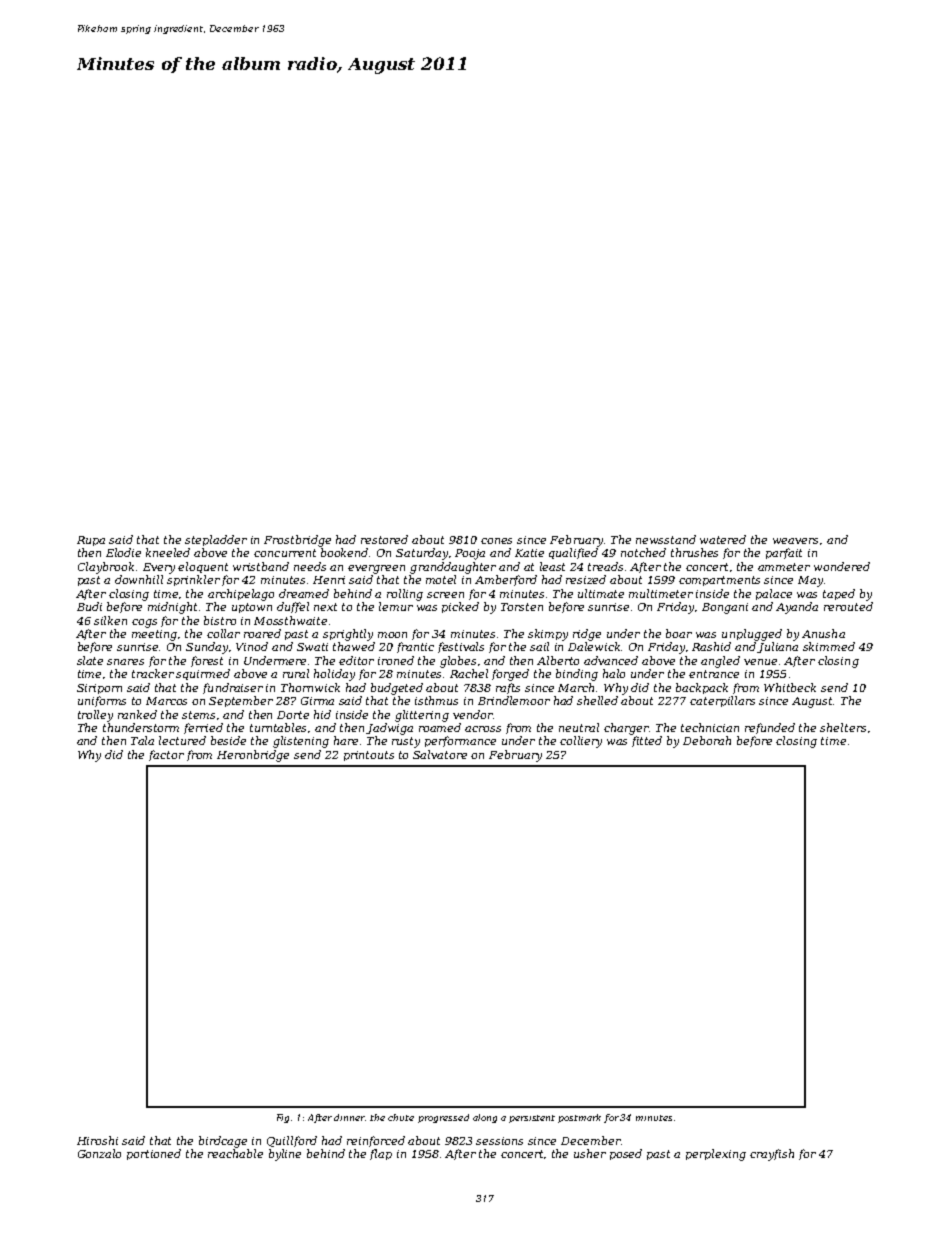  What do you see at coordinates (376, 1141) in the document?
I see `reinforced` at bounding box center [376, 1141].
